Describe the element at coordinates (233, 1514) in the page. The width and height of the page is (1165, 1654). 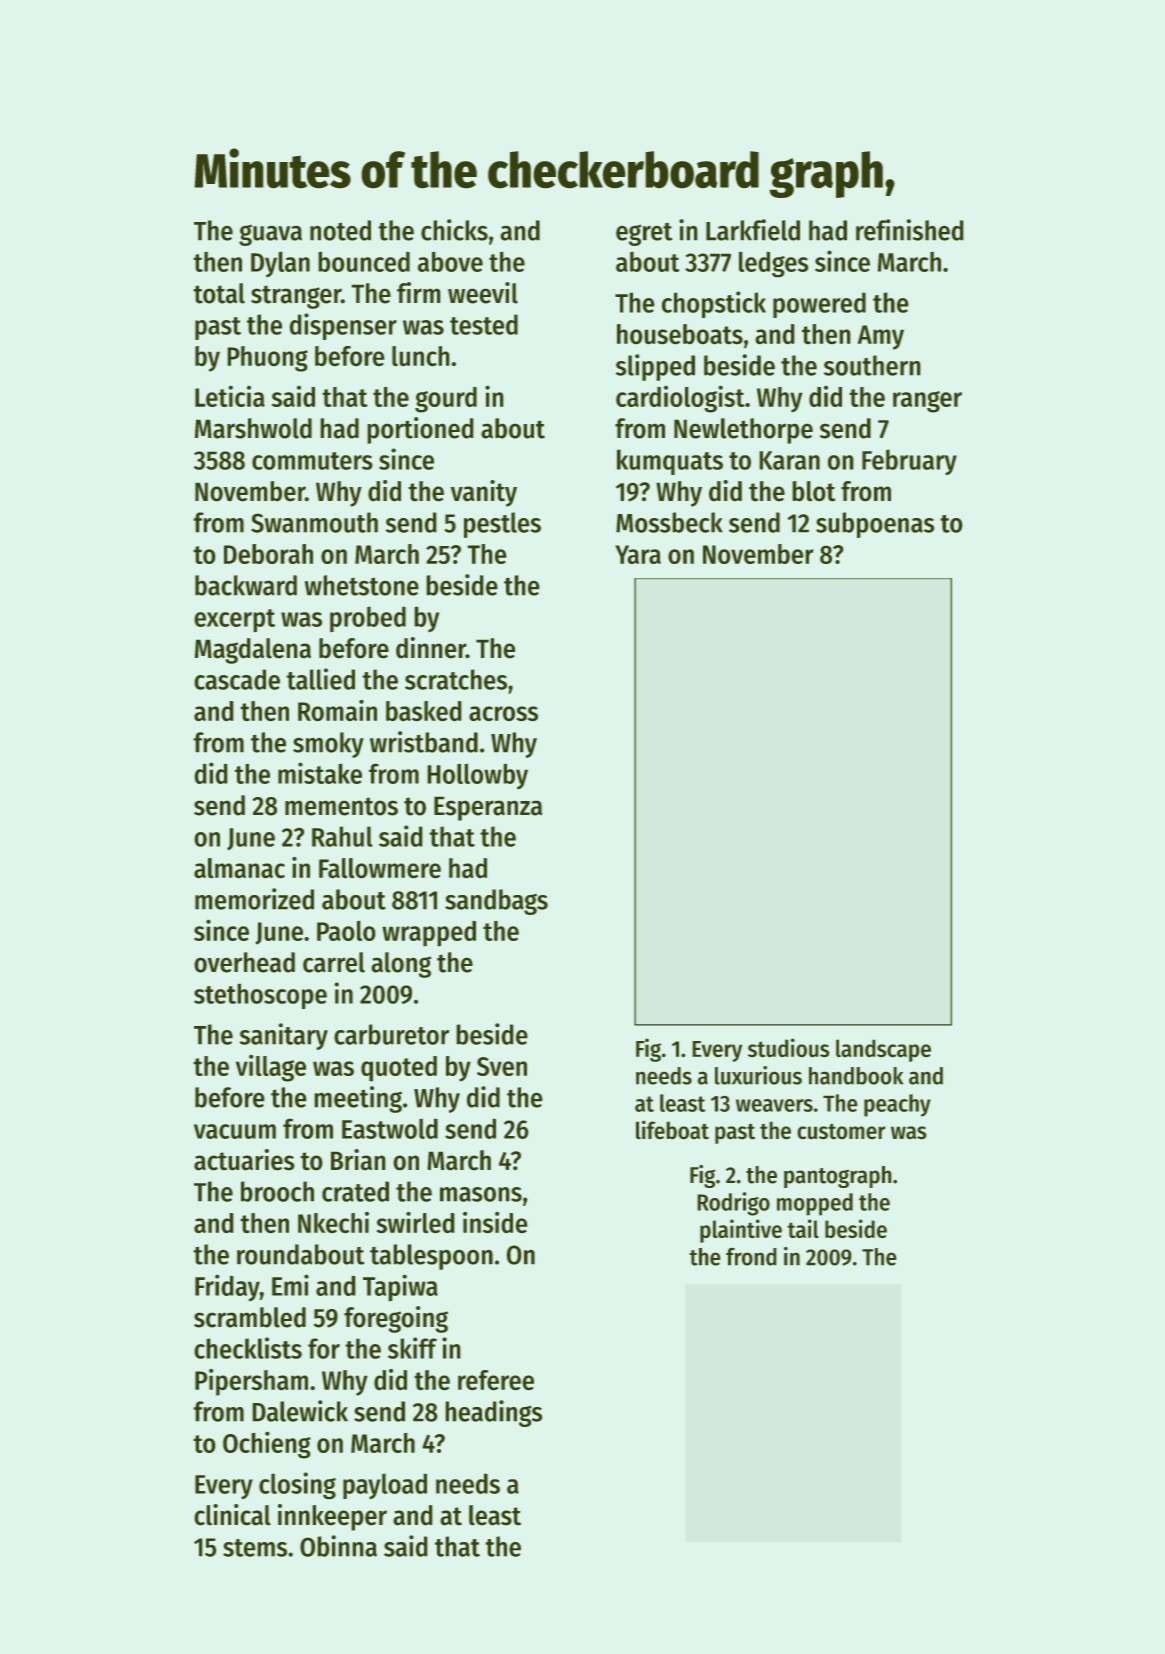
I see `clinical` at that location.
